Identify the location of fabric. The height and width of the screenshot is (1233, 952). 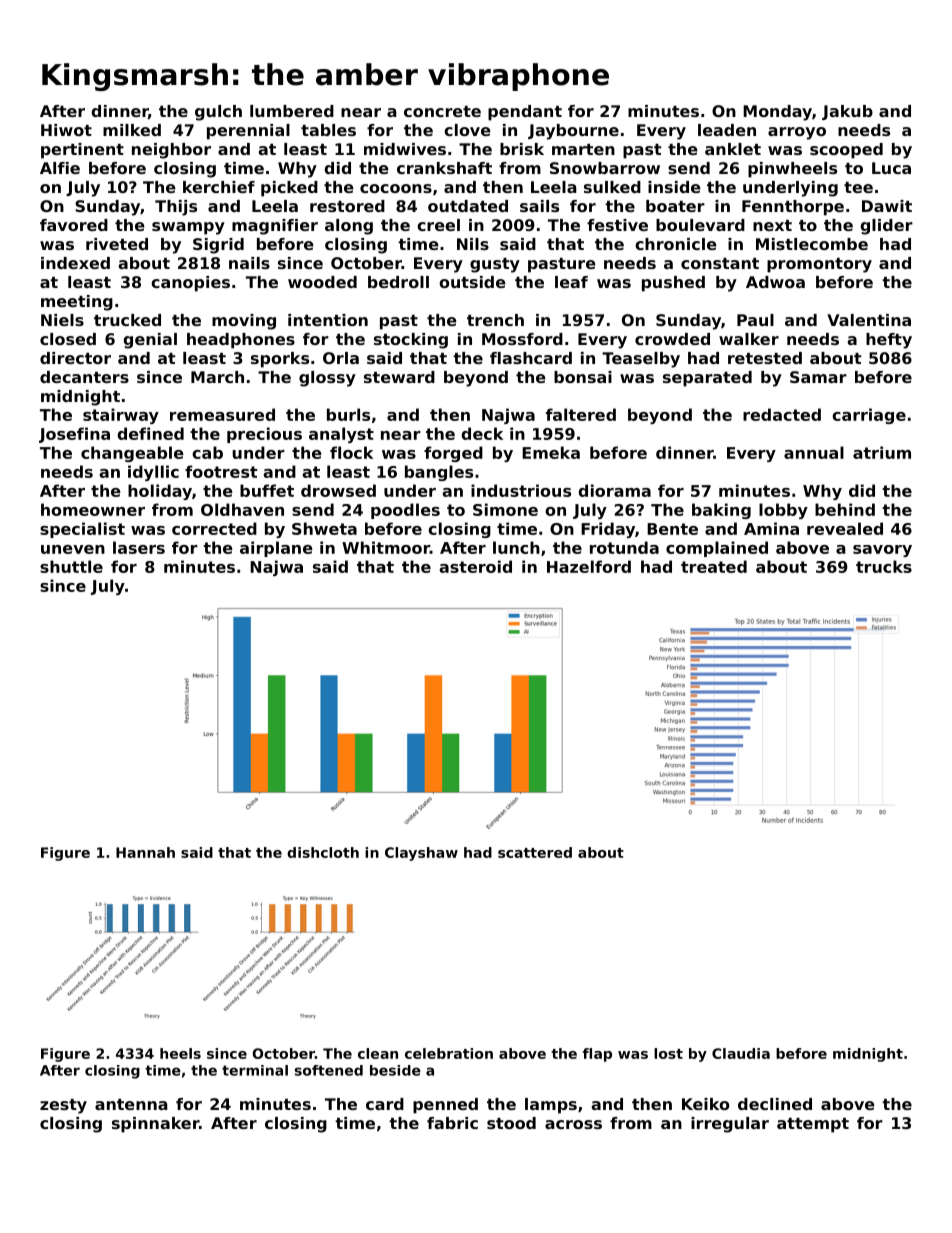
(452, 1123).
